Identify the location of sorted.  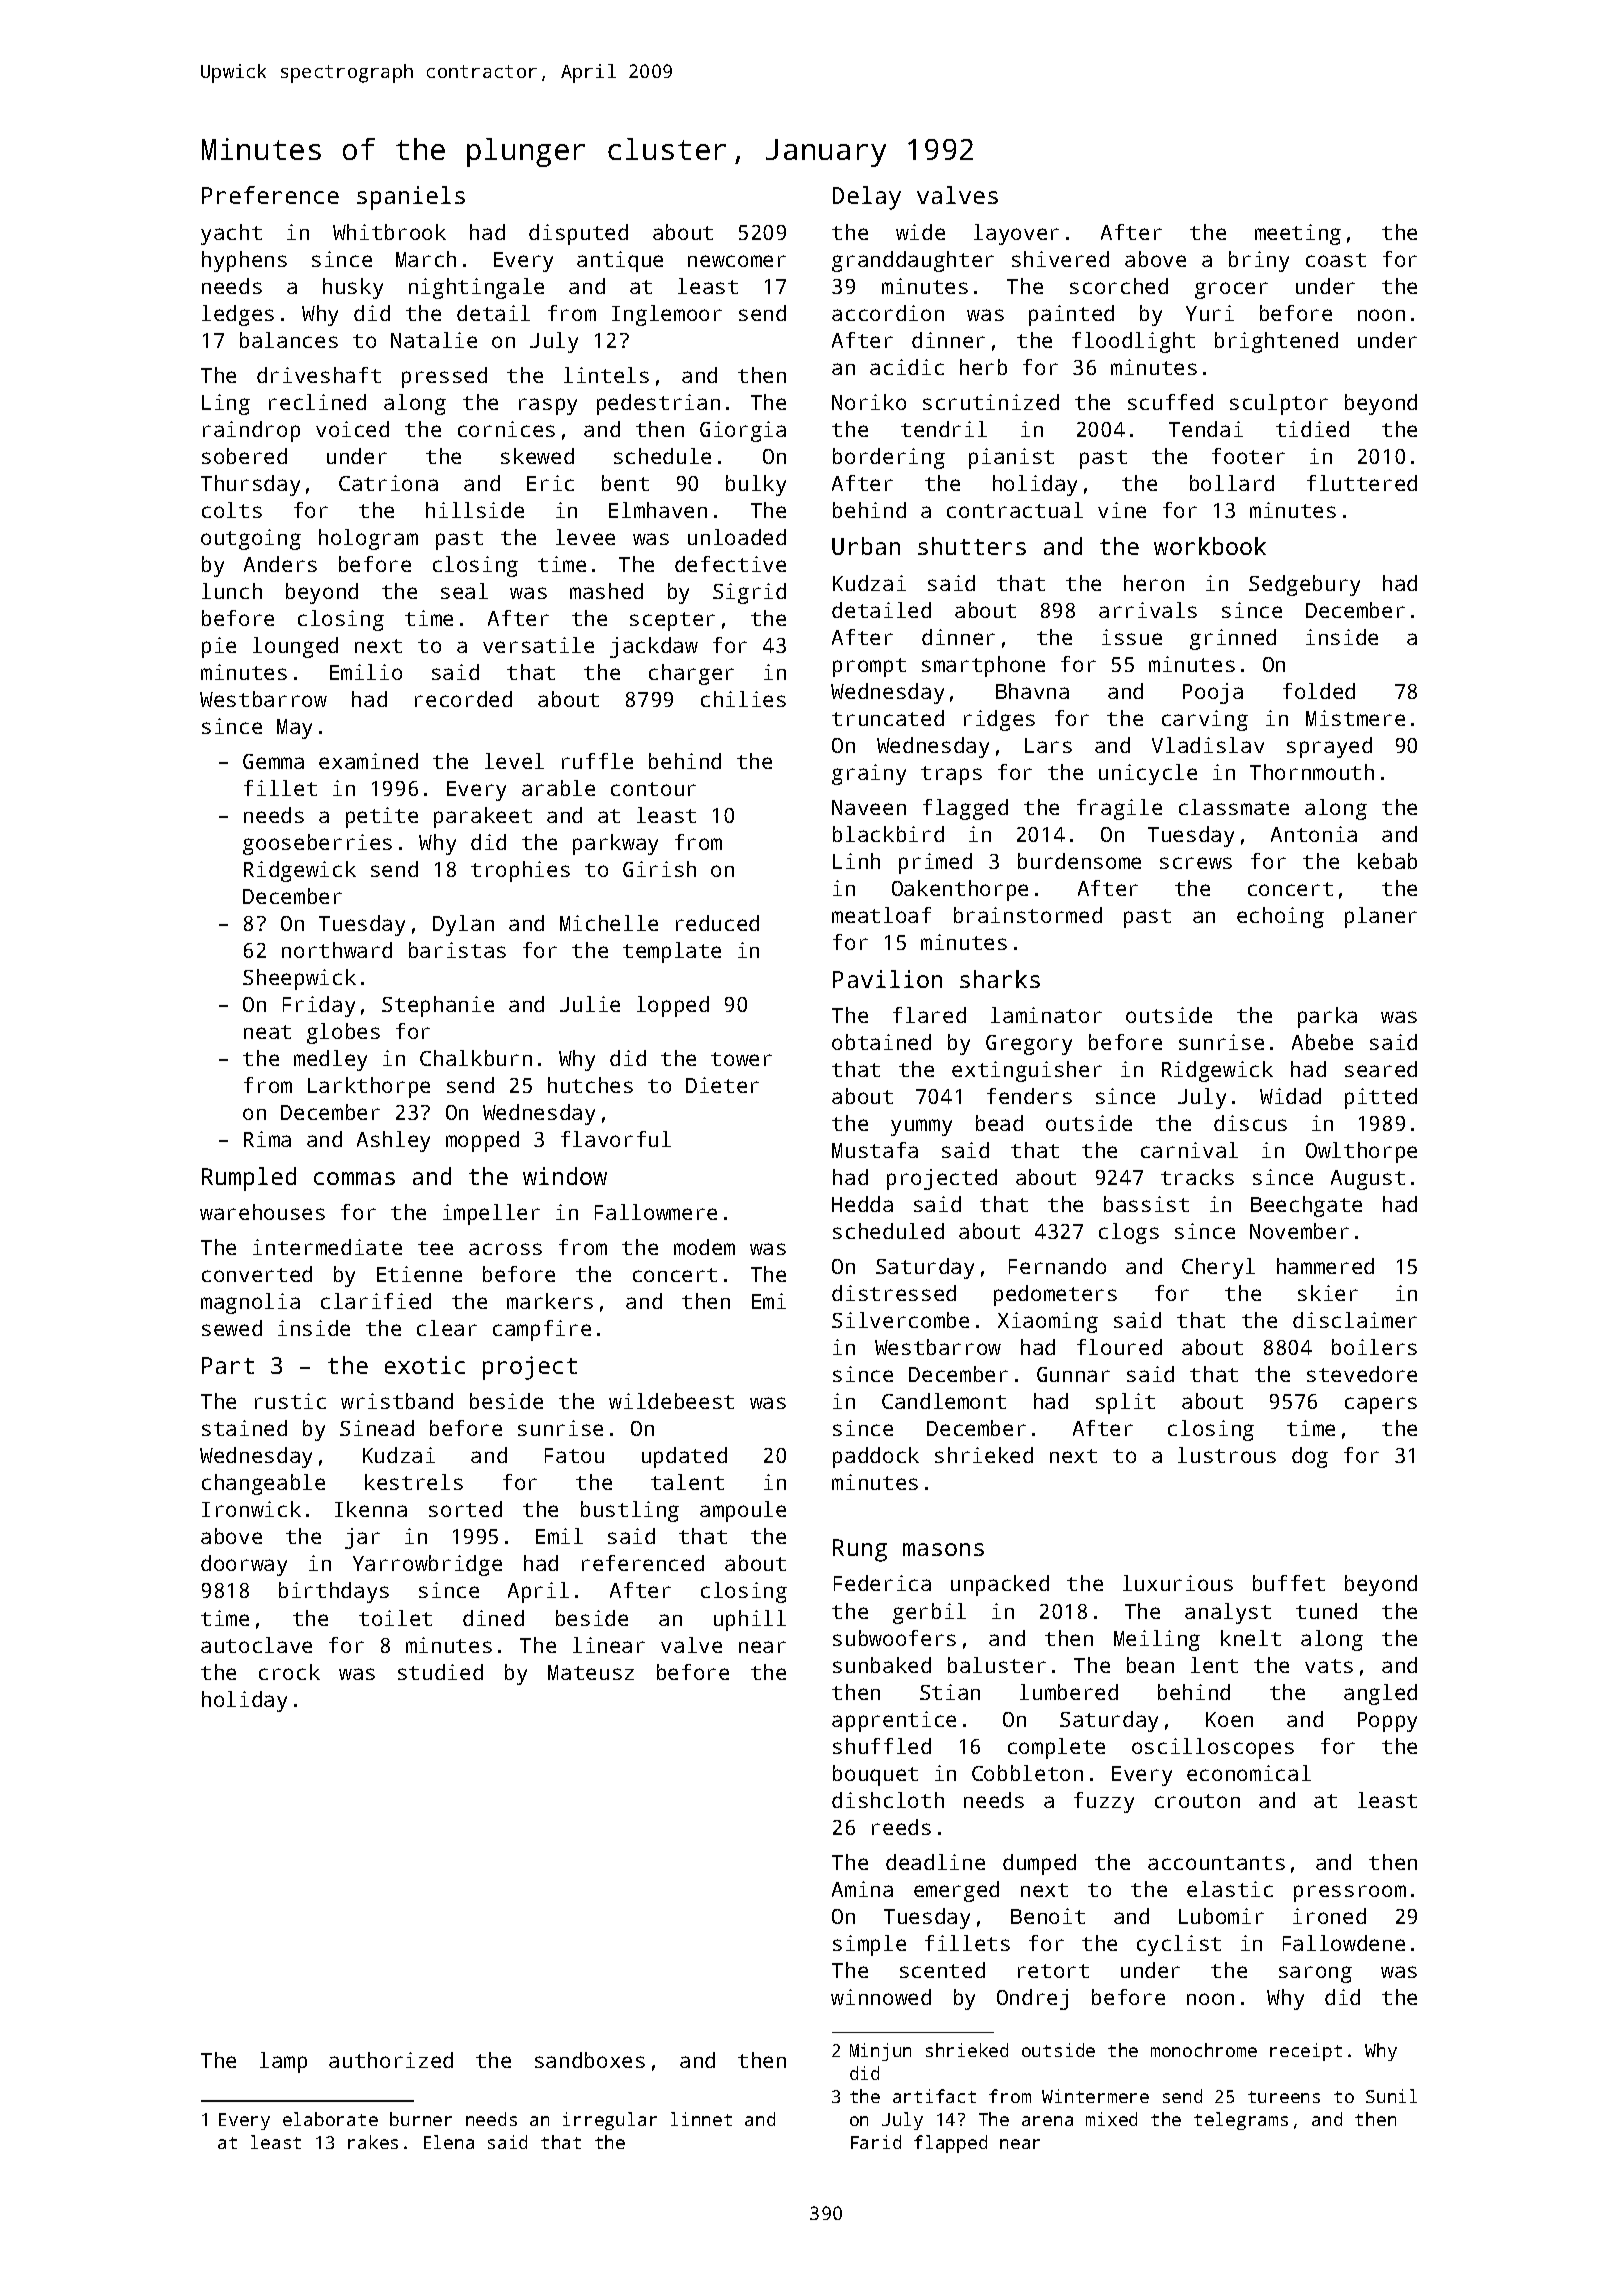
(465, 1509).
